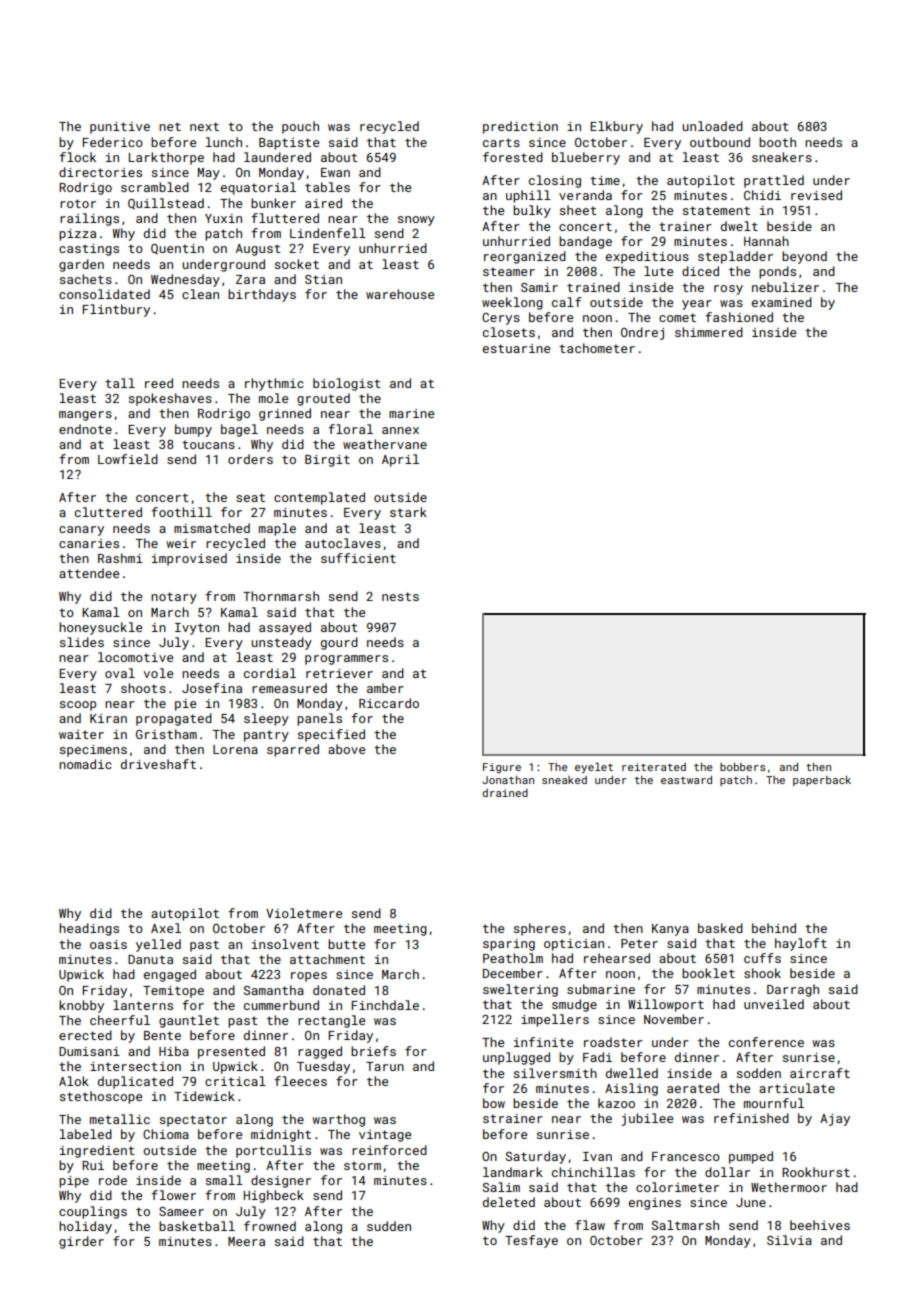  I want to click on unsteady, so click(281, 643).
